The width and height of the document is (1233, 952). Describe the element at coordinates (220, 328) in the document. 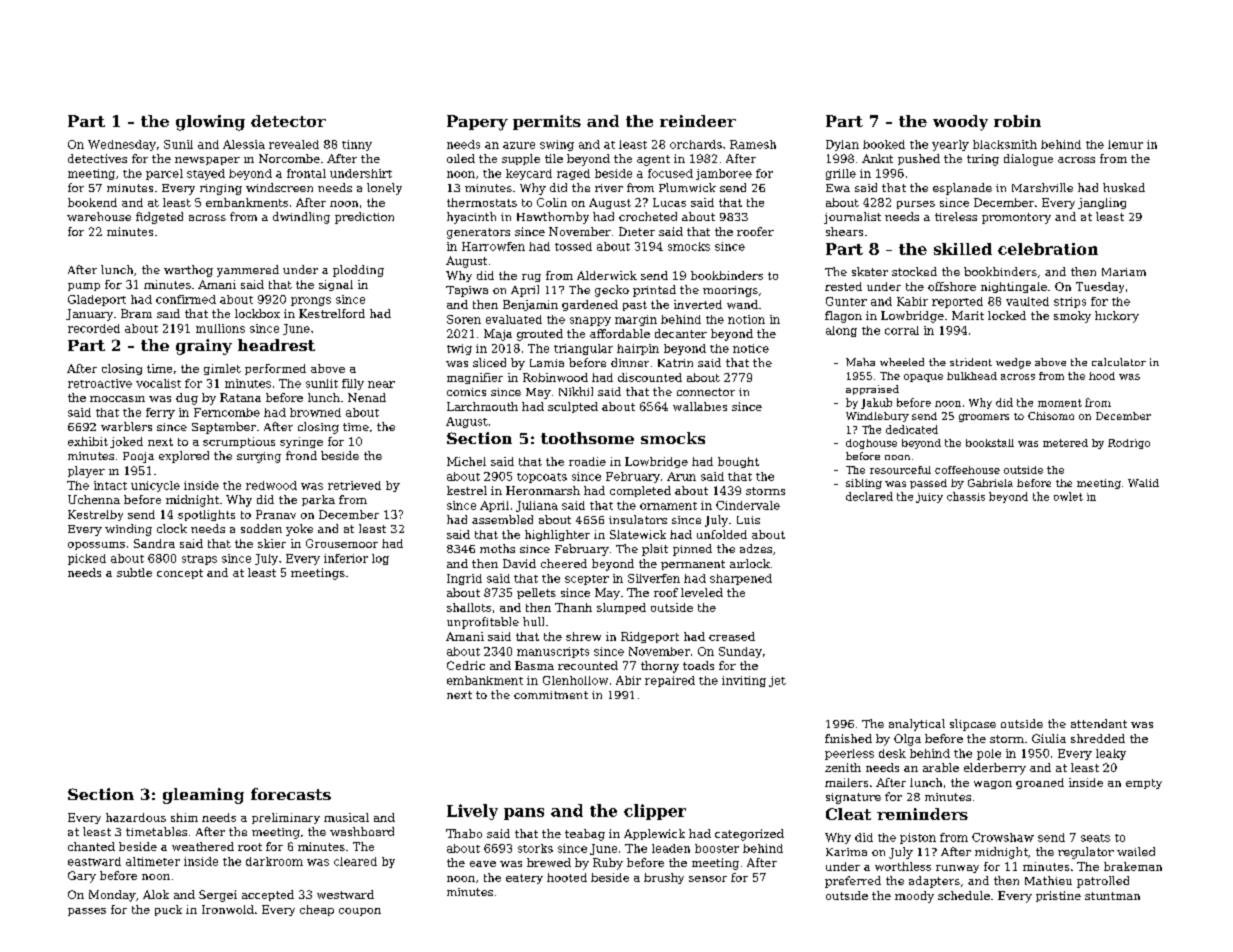

I see `mullions` at that location.
